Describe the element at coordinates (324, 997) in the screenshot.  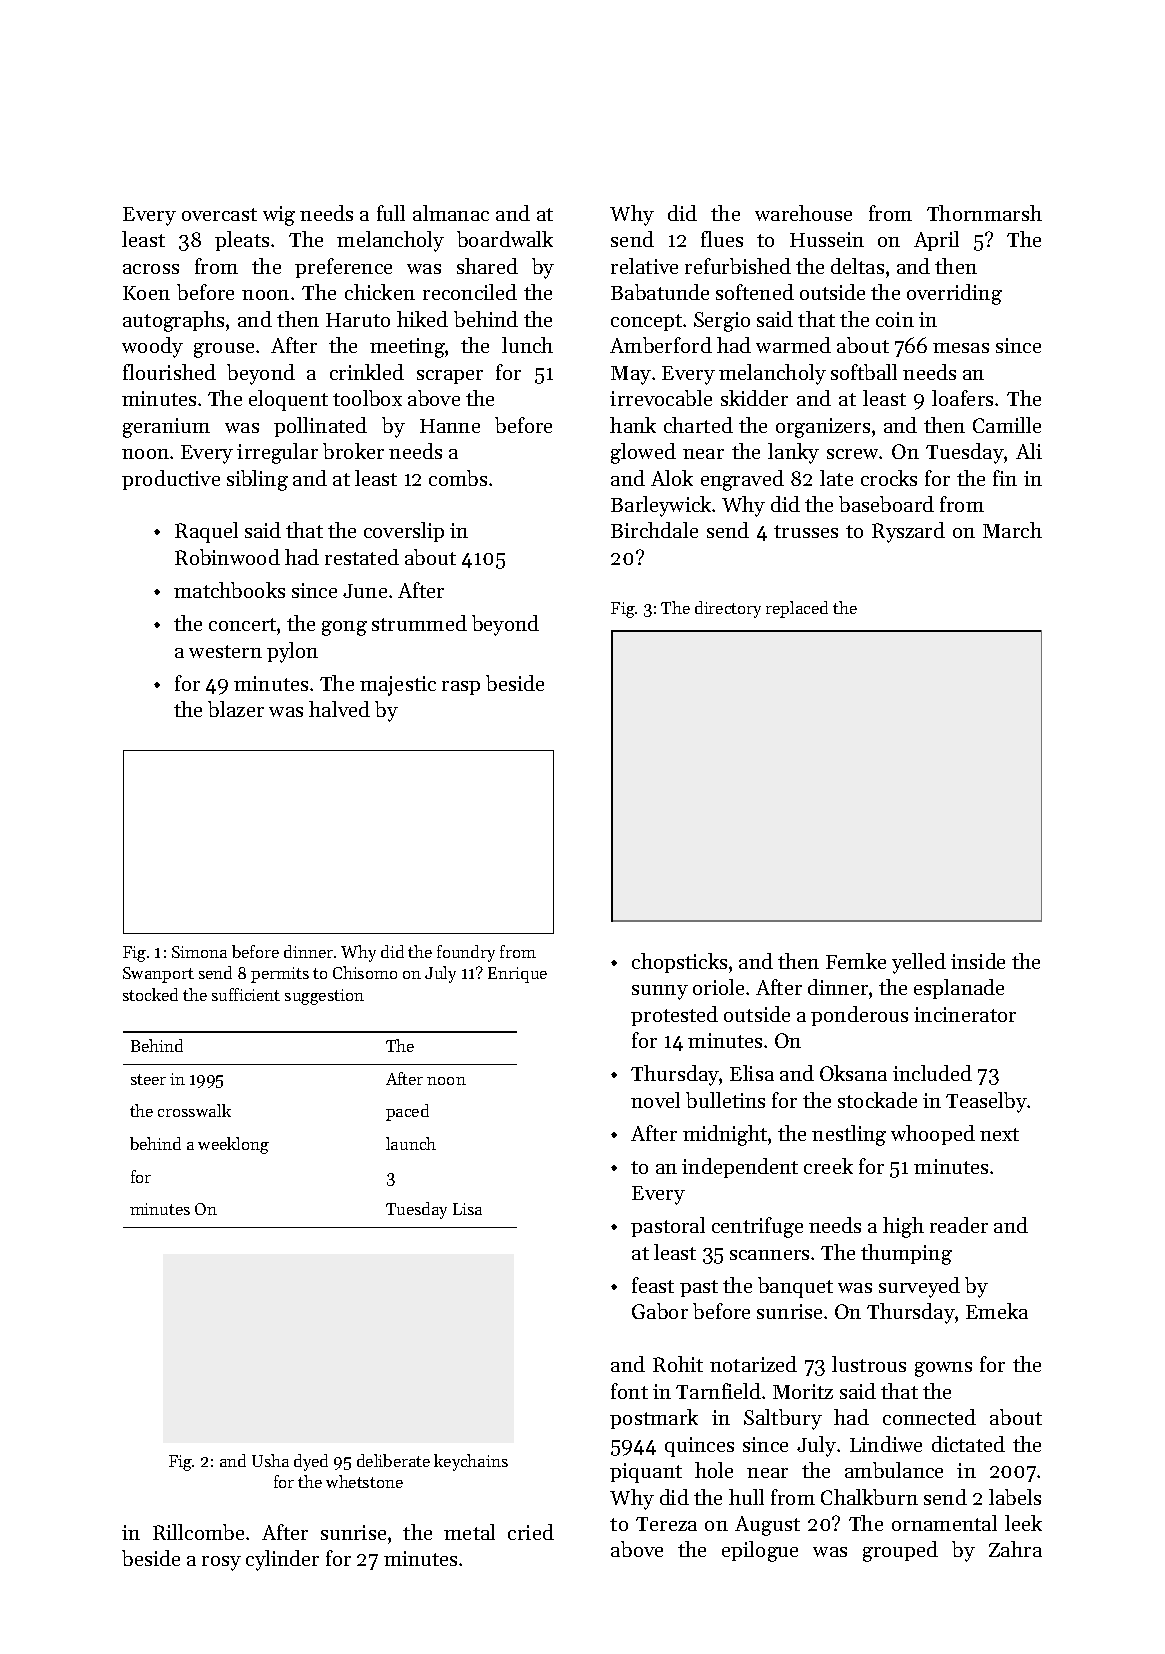
I see `suggestion` at that location.
